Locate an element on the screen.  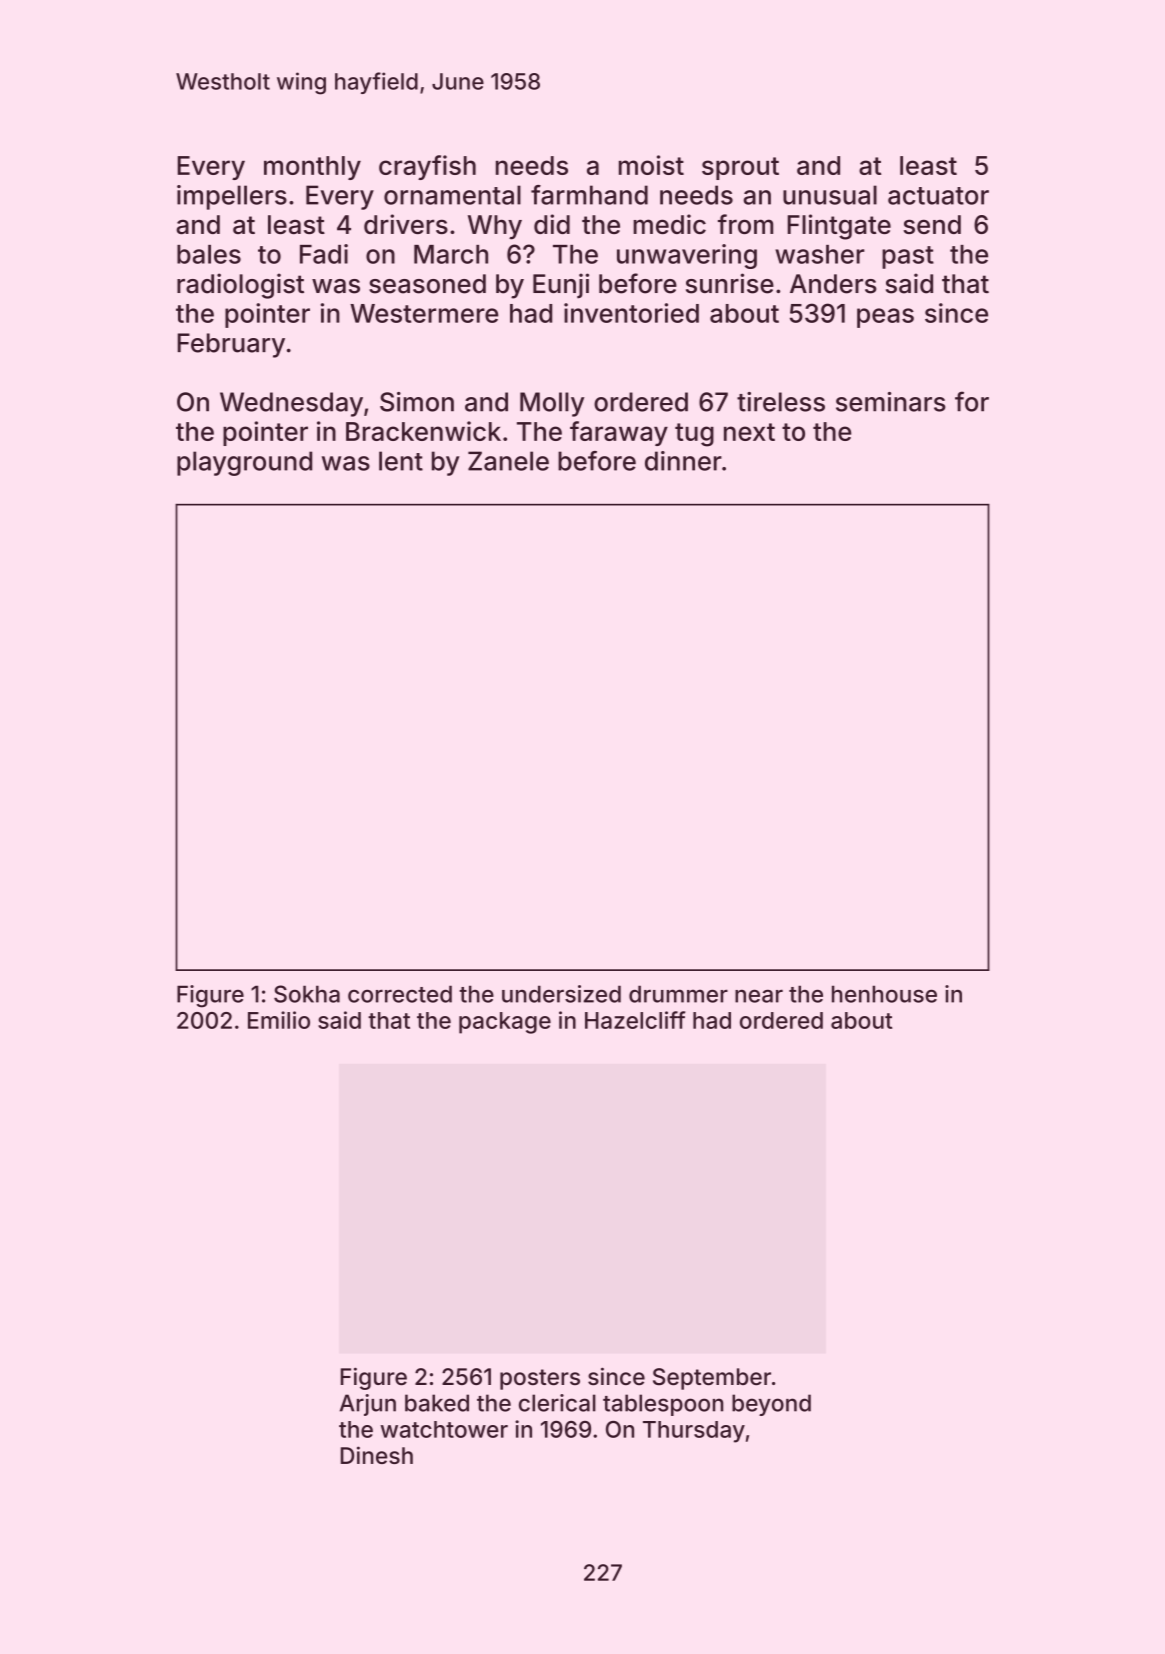
actuator is located at coordinates (938, 196).
